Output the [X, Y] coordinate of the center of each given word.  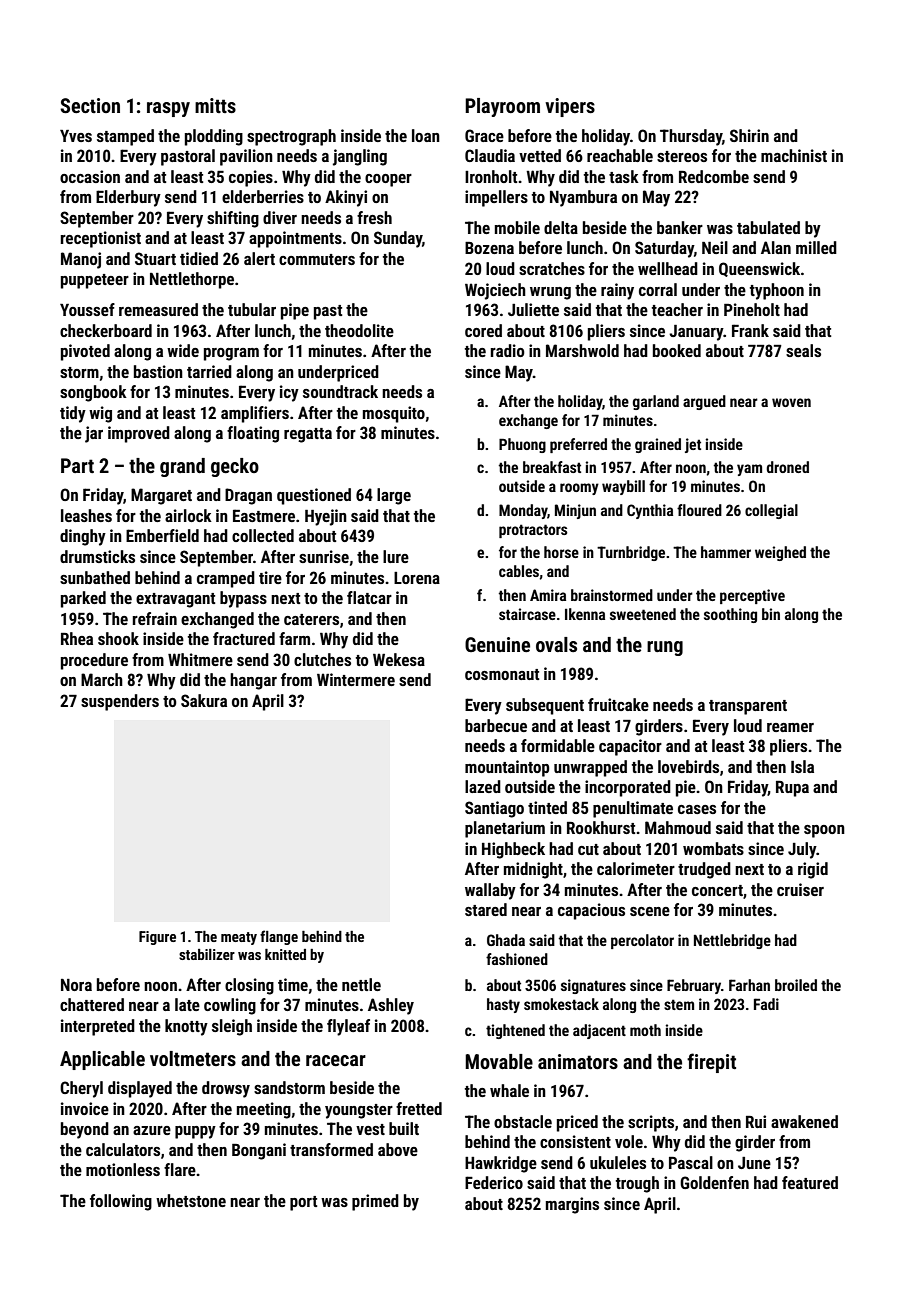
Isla [802, 766]
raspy [168, 109]
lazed [483, 786]
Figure [157, 938]
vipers [570, 107]
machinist [794, 155]
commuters [317, 259]
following [121, 1202]
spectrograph [291, 137]
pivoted [85, 352]
